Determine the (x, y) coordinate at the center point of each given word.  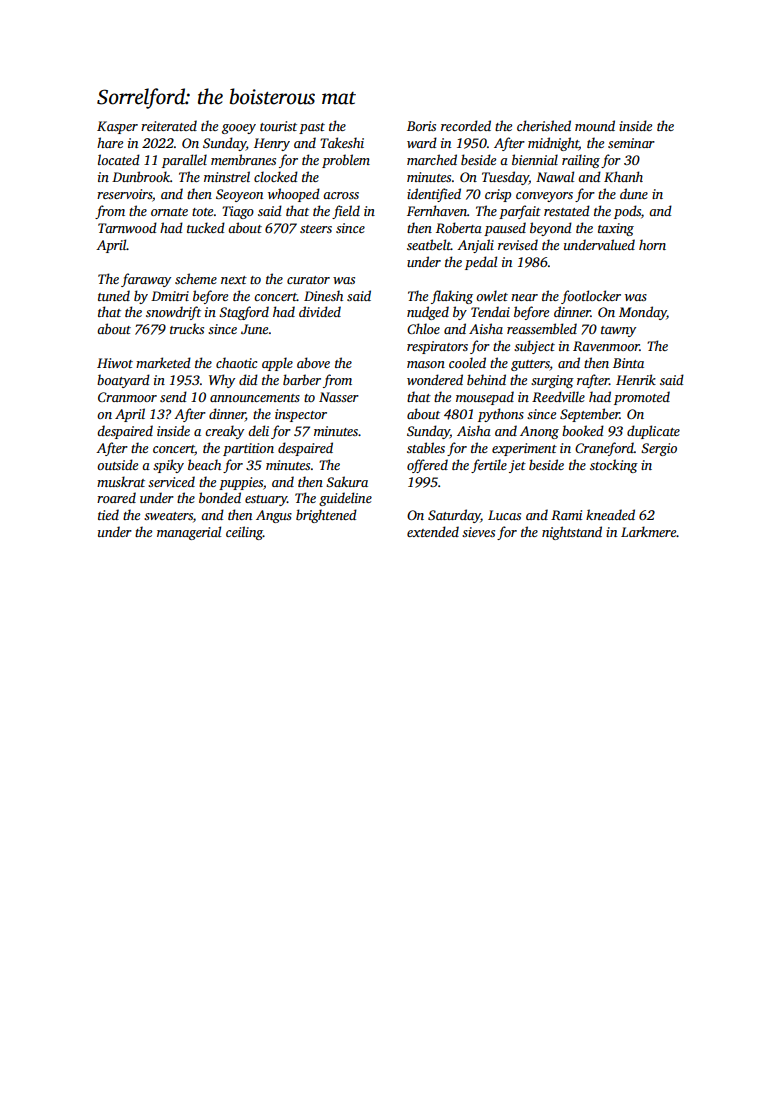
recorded (466, 125)
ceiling (244, 533)
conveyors (544, 197)
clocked (276, 176)
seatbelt (429, 244)
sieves (478, 532)
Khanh (623, 176)
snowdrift (173, 313)
